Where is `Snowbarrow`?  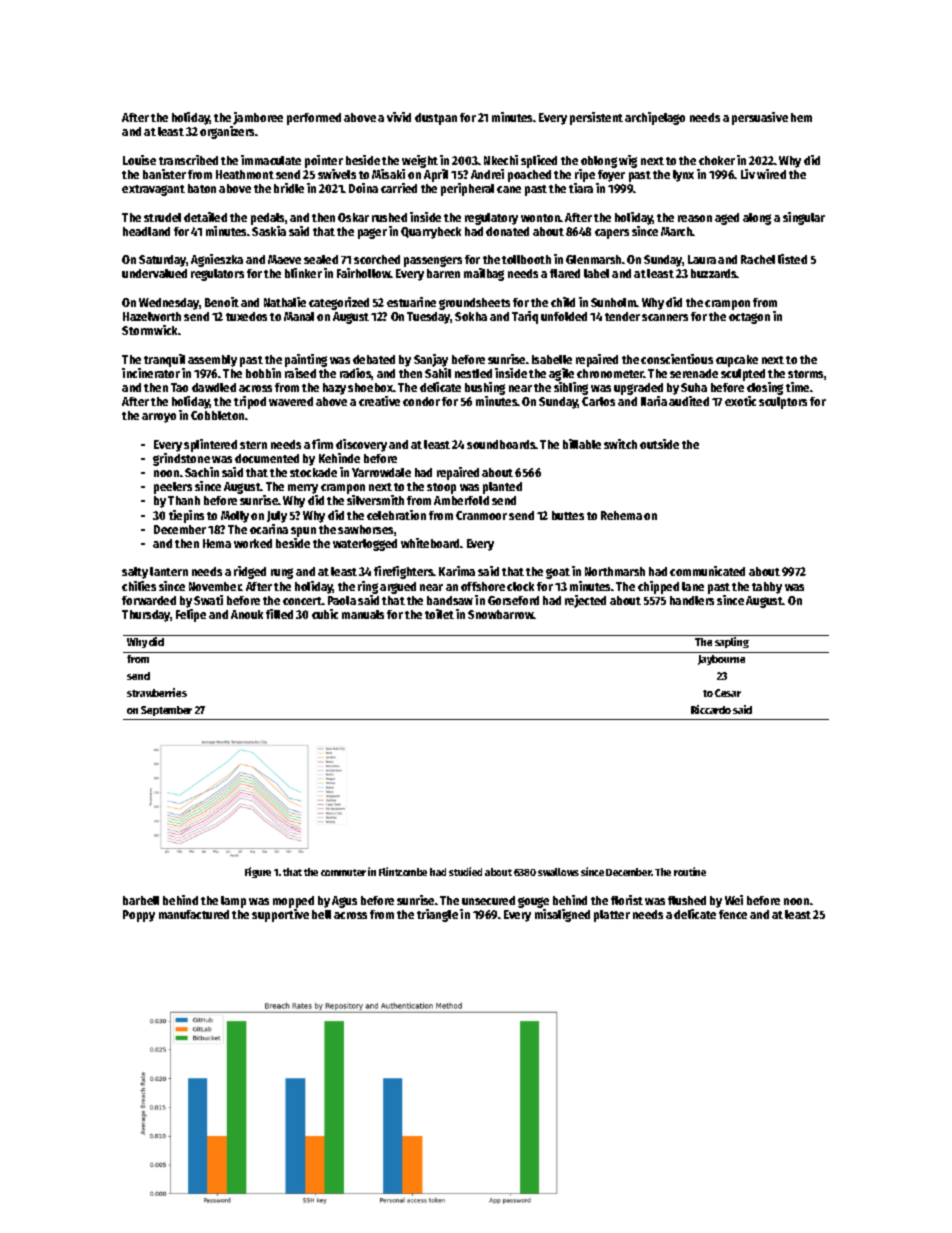 Snowbarrow is located at coordinates (501, 614).
